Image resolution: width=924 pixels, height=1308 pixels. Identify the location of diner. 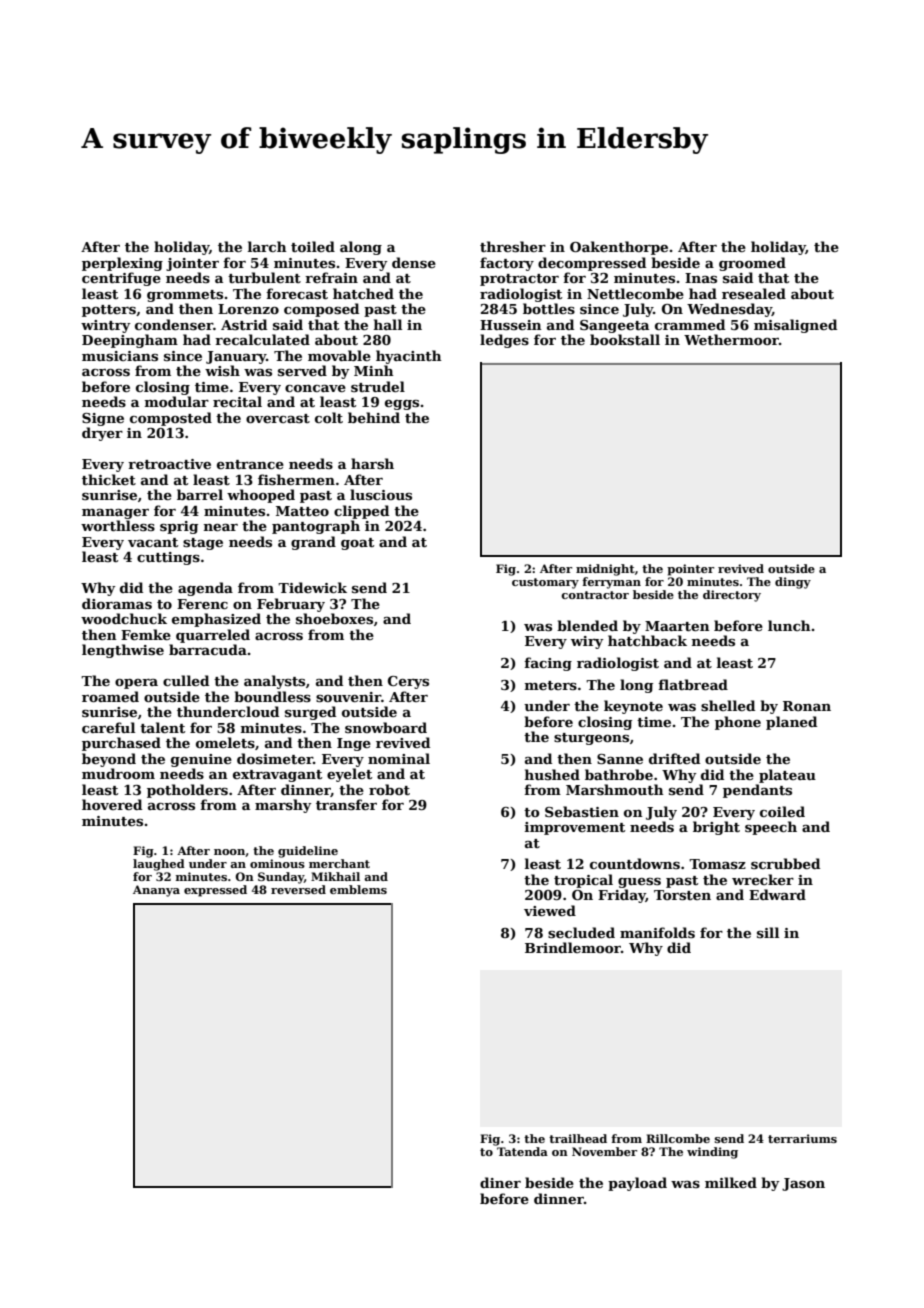
(500, 1182).
